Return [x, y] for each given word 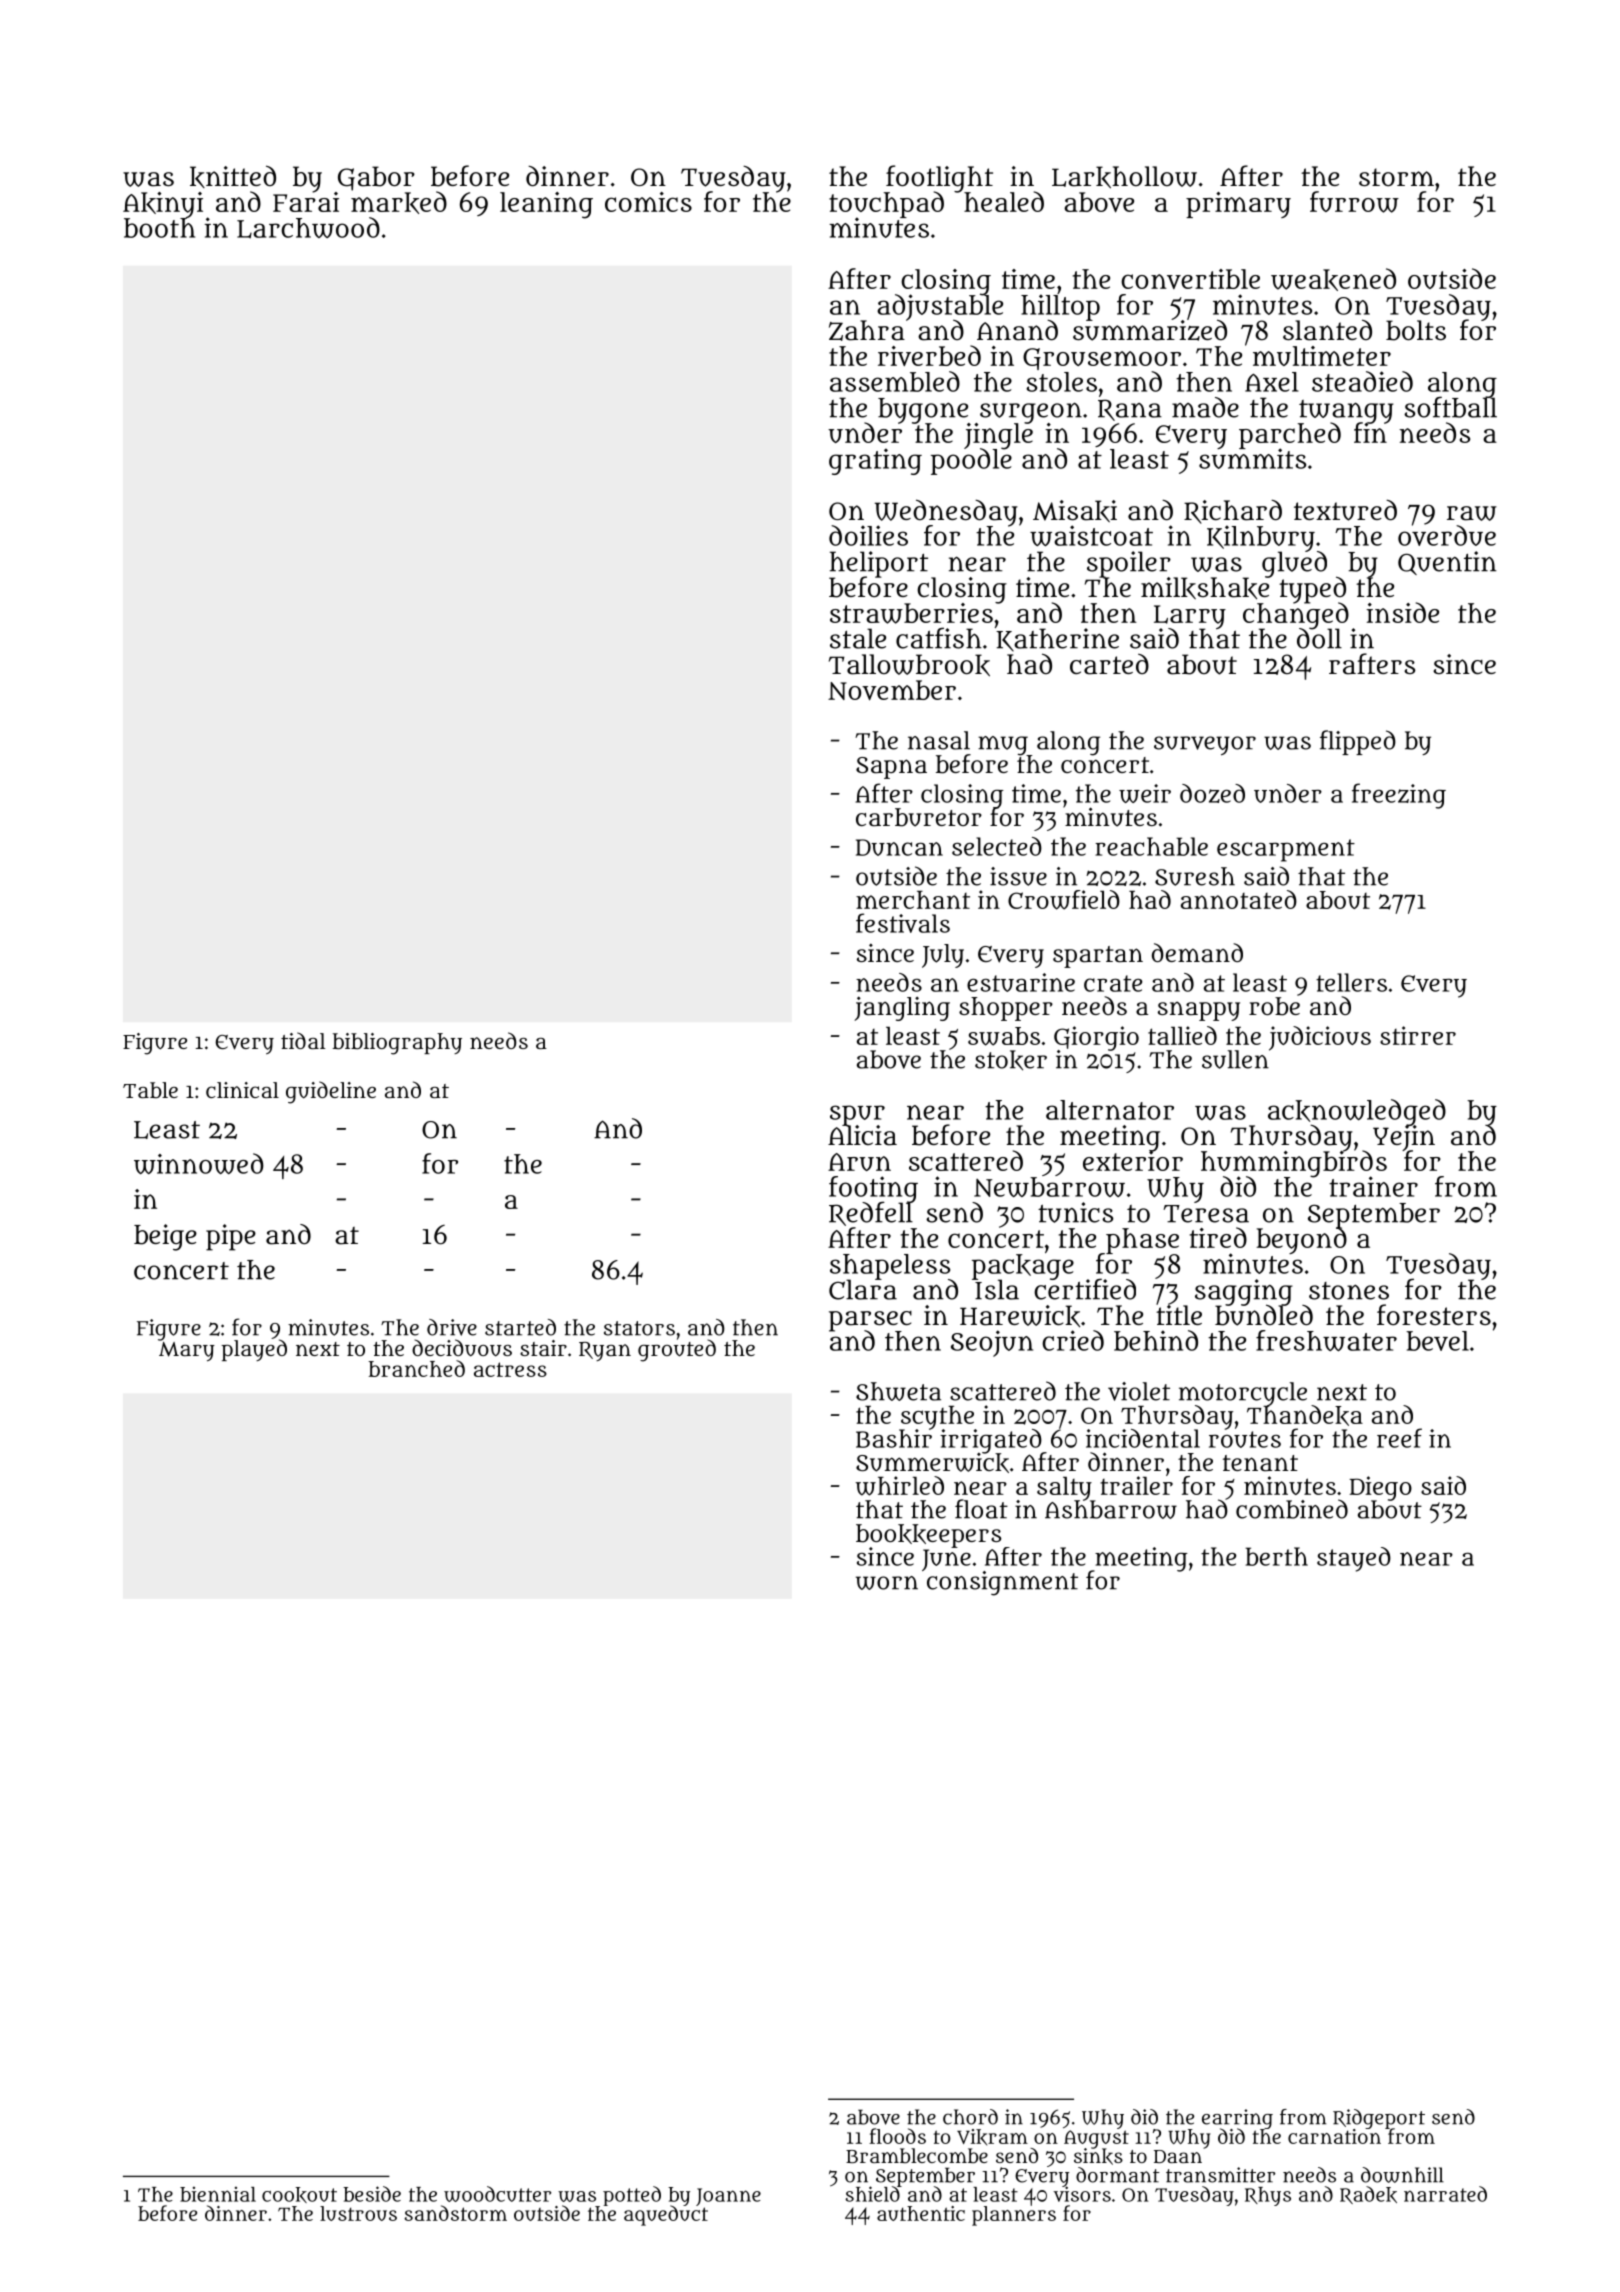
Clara [863, 1290]
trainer [1373, 1186]
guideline [331, 1092]
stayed [1354, 1559]
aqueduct [666, 2216]
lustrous [358, 2213]
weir [1145, 793]
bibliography [397, 1044]
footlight [939, 178]
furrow [1354, 202]
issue [1018, 876]
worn [887, 1583]
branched [416, 1368]
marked [399, 202]
